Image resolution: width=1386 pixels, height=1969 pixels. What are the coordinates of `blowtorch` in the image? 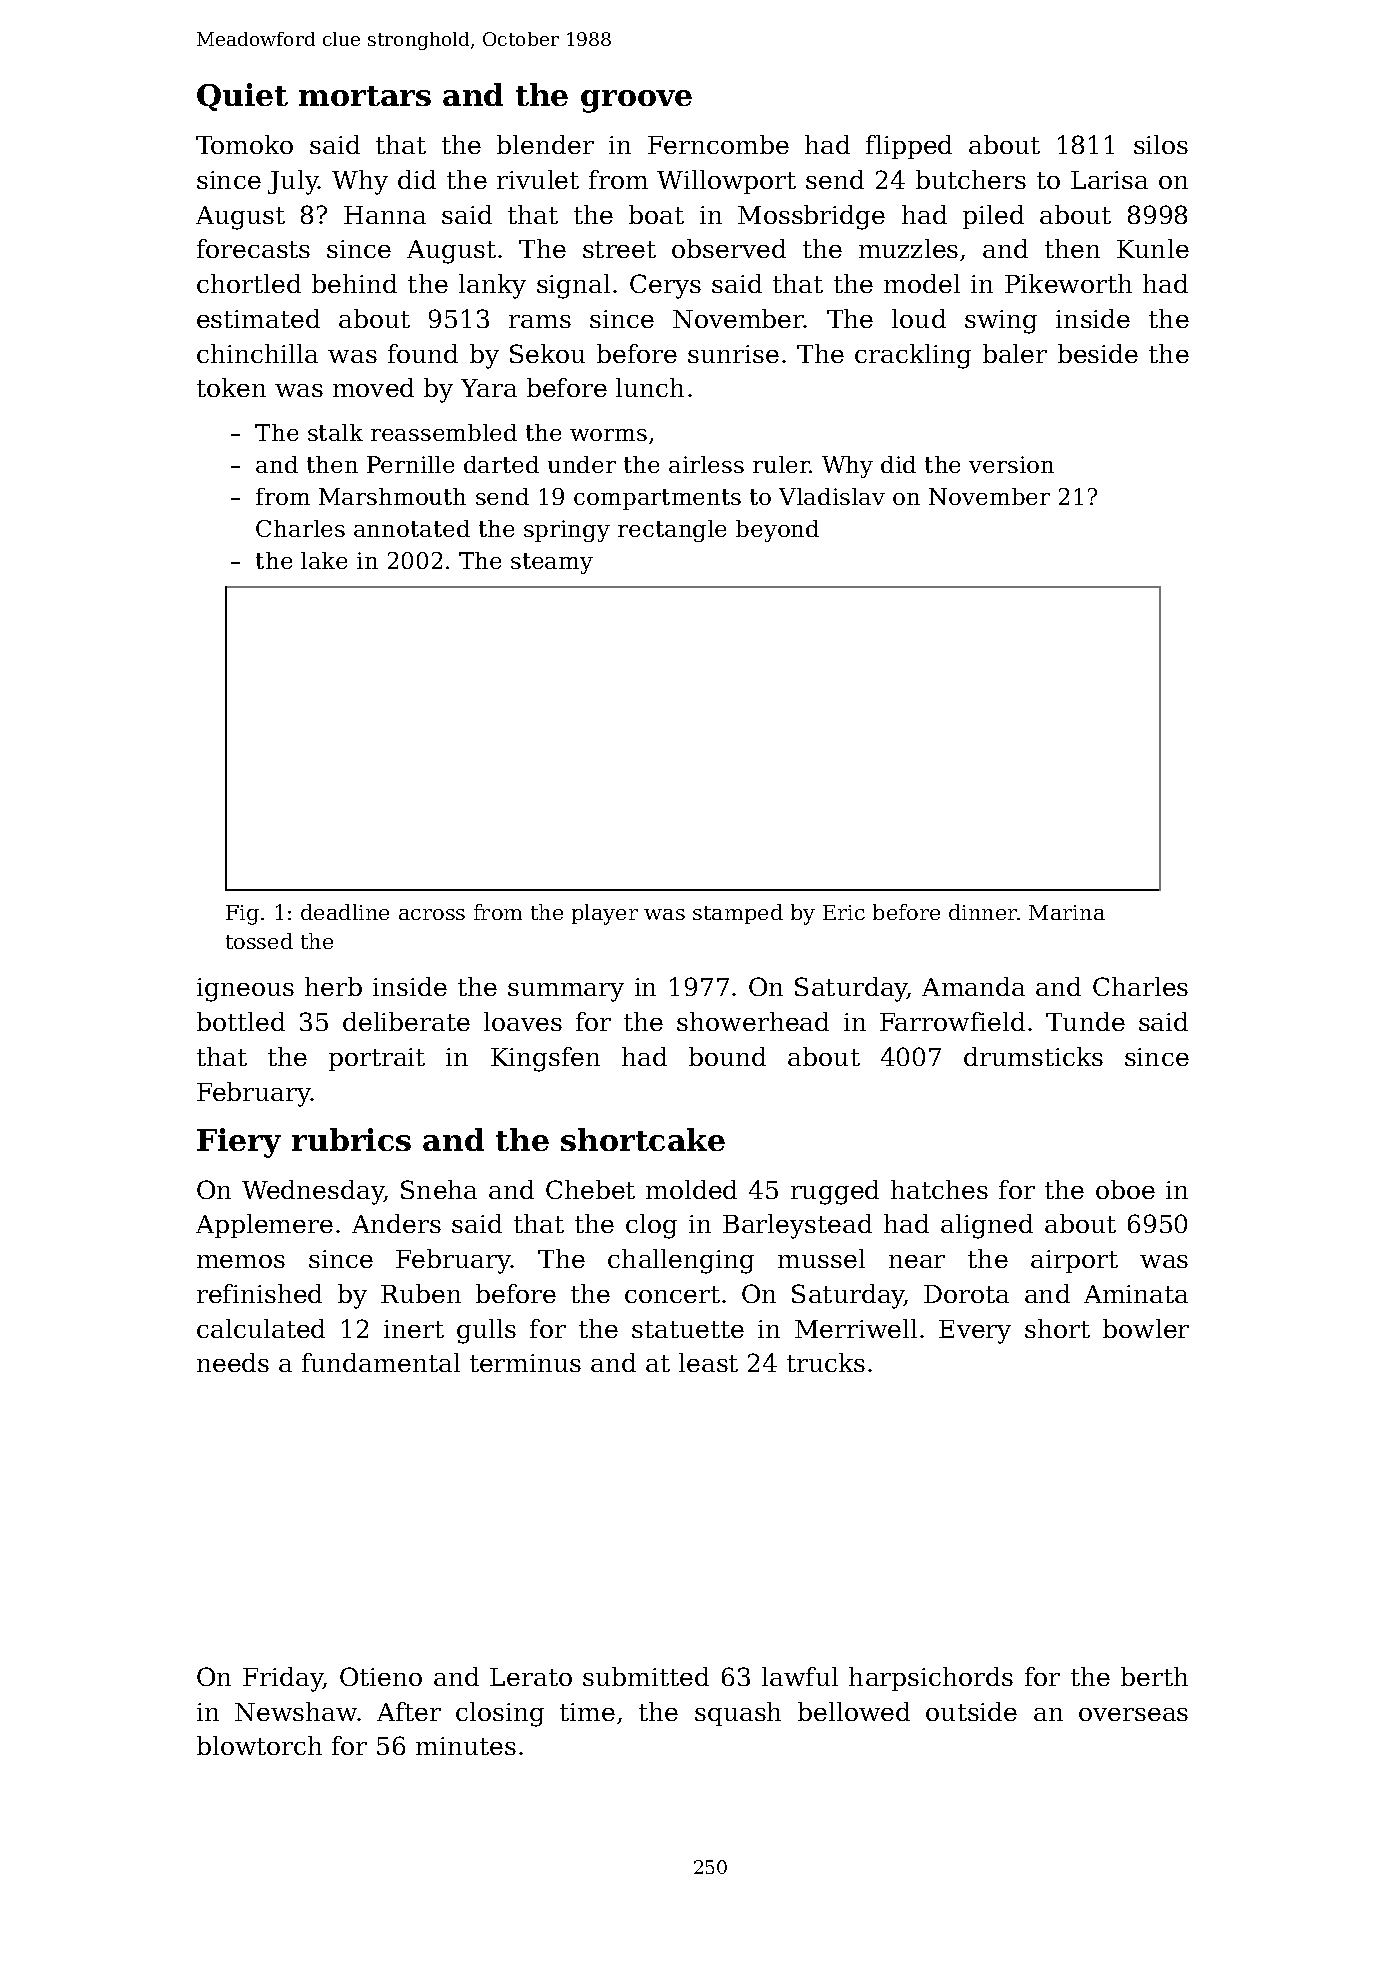 It's located at (259, 1745).
